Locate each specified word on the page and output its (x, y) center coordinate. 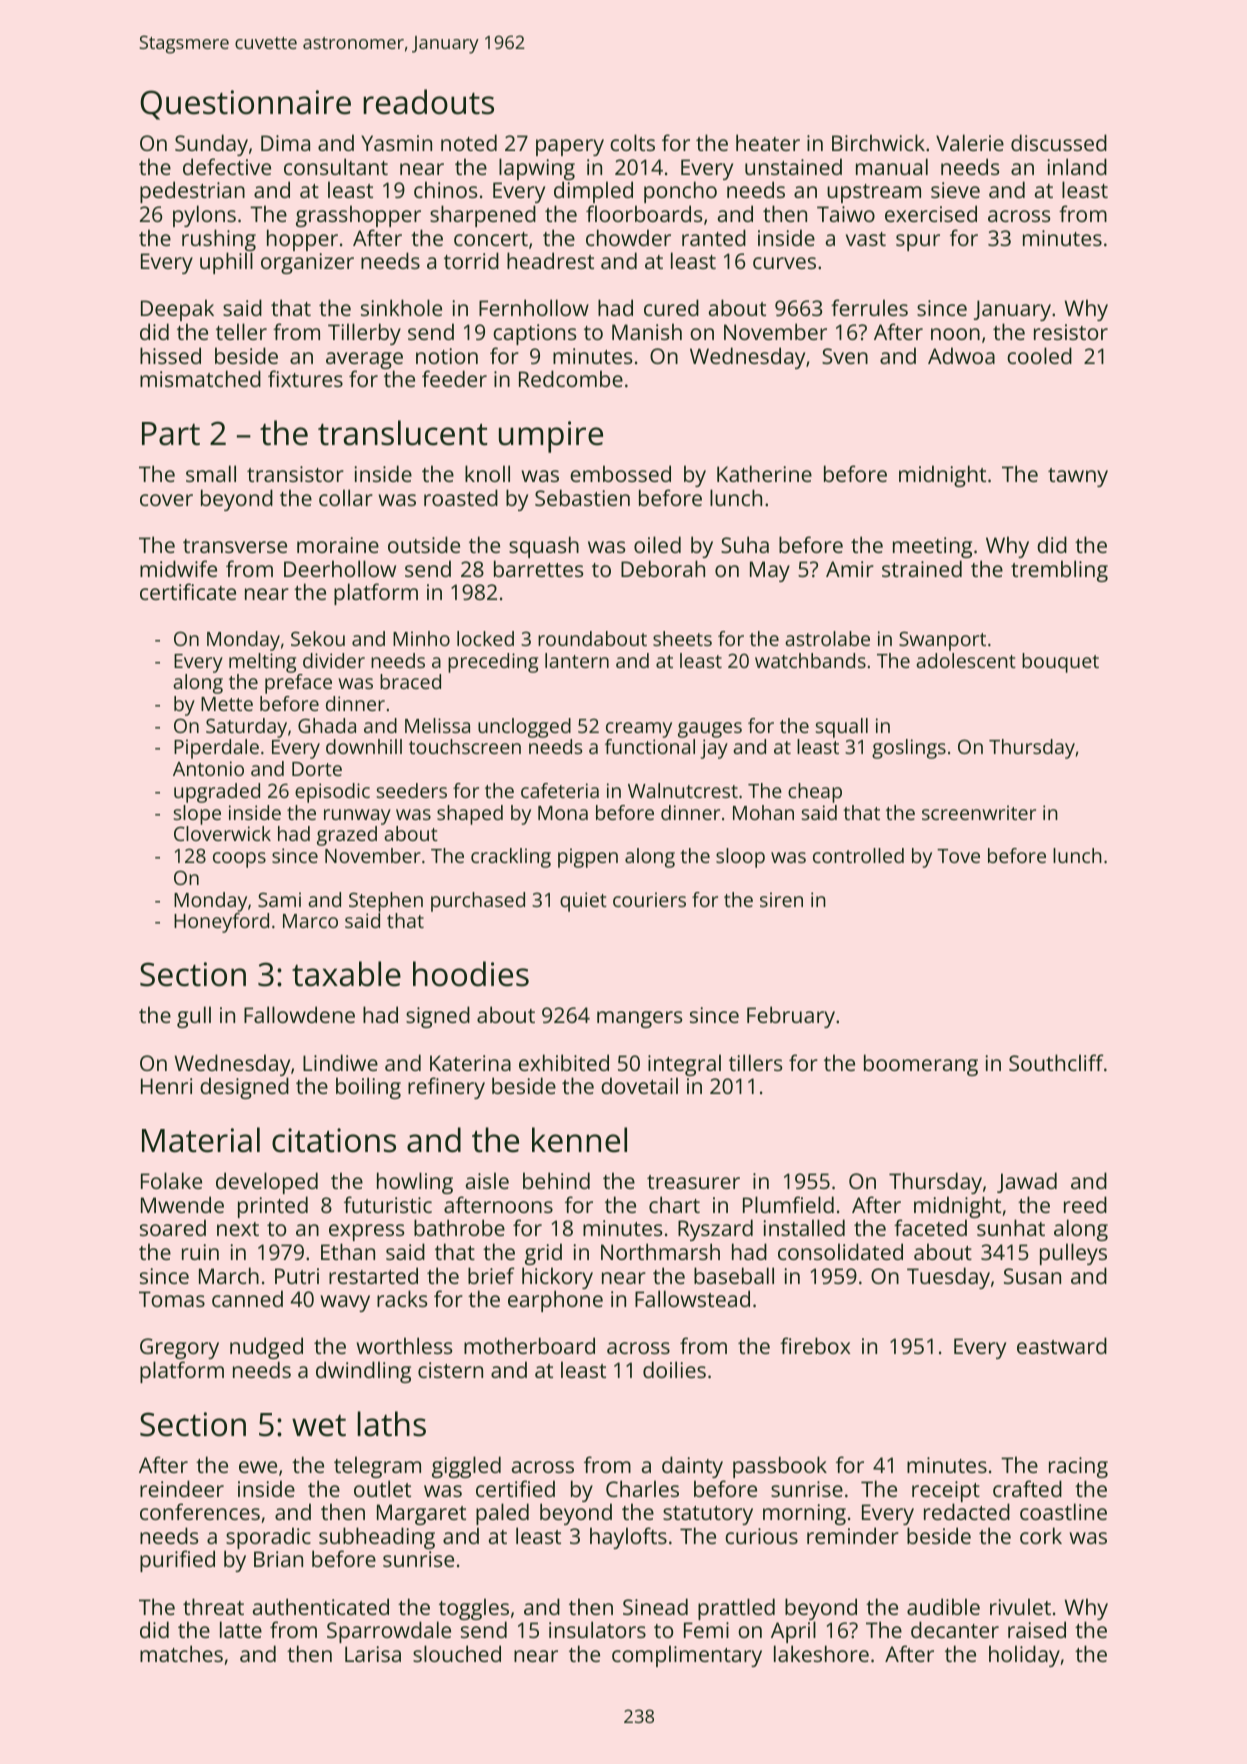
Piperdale (216, 749)
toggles (474, 1609)
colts (632, 142)
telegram (377, 1467)
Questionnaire (245, 105)
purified (177, 1561)
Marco (310, 921)
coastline (1063, 1511)
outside (424, 544)
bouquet (1060, 663)
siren (781, 899)
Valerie (970, 142)
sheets (682, 638)
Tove (958, 856)
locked (485, 638)
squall (842, 728)
